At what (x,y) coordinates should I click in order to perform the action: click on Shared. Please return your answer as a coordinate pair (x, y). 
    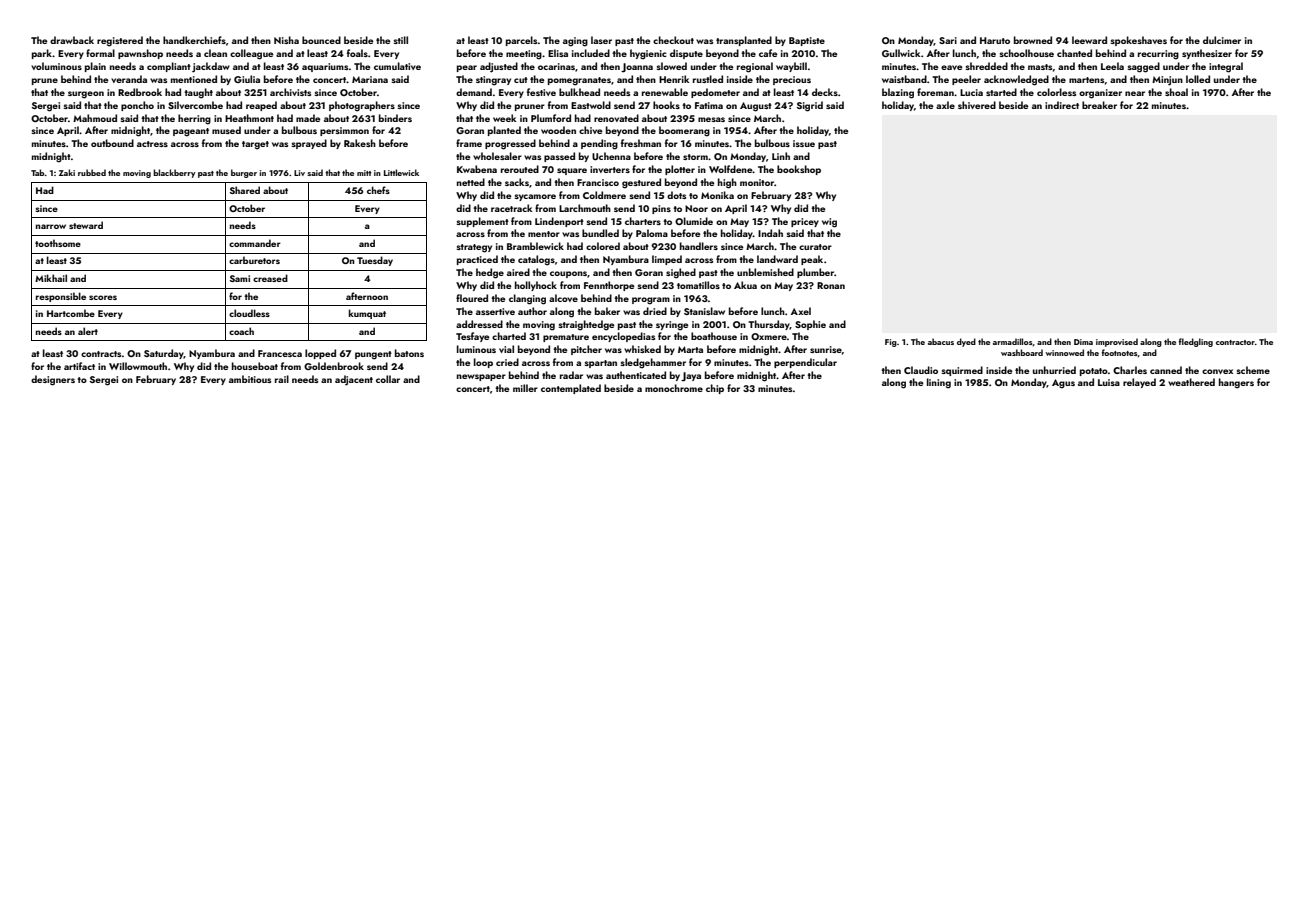
    Looking at the image, I should click on (245, 190).
